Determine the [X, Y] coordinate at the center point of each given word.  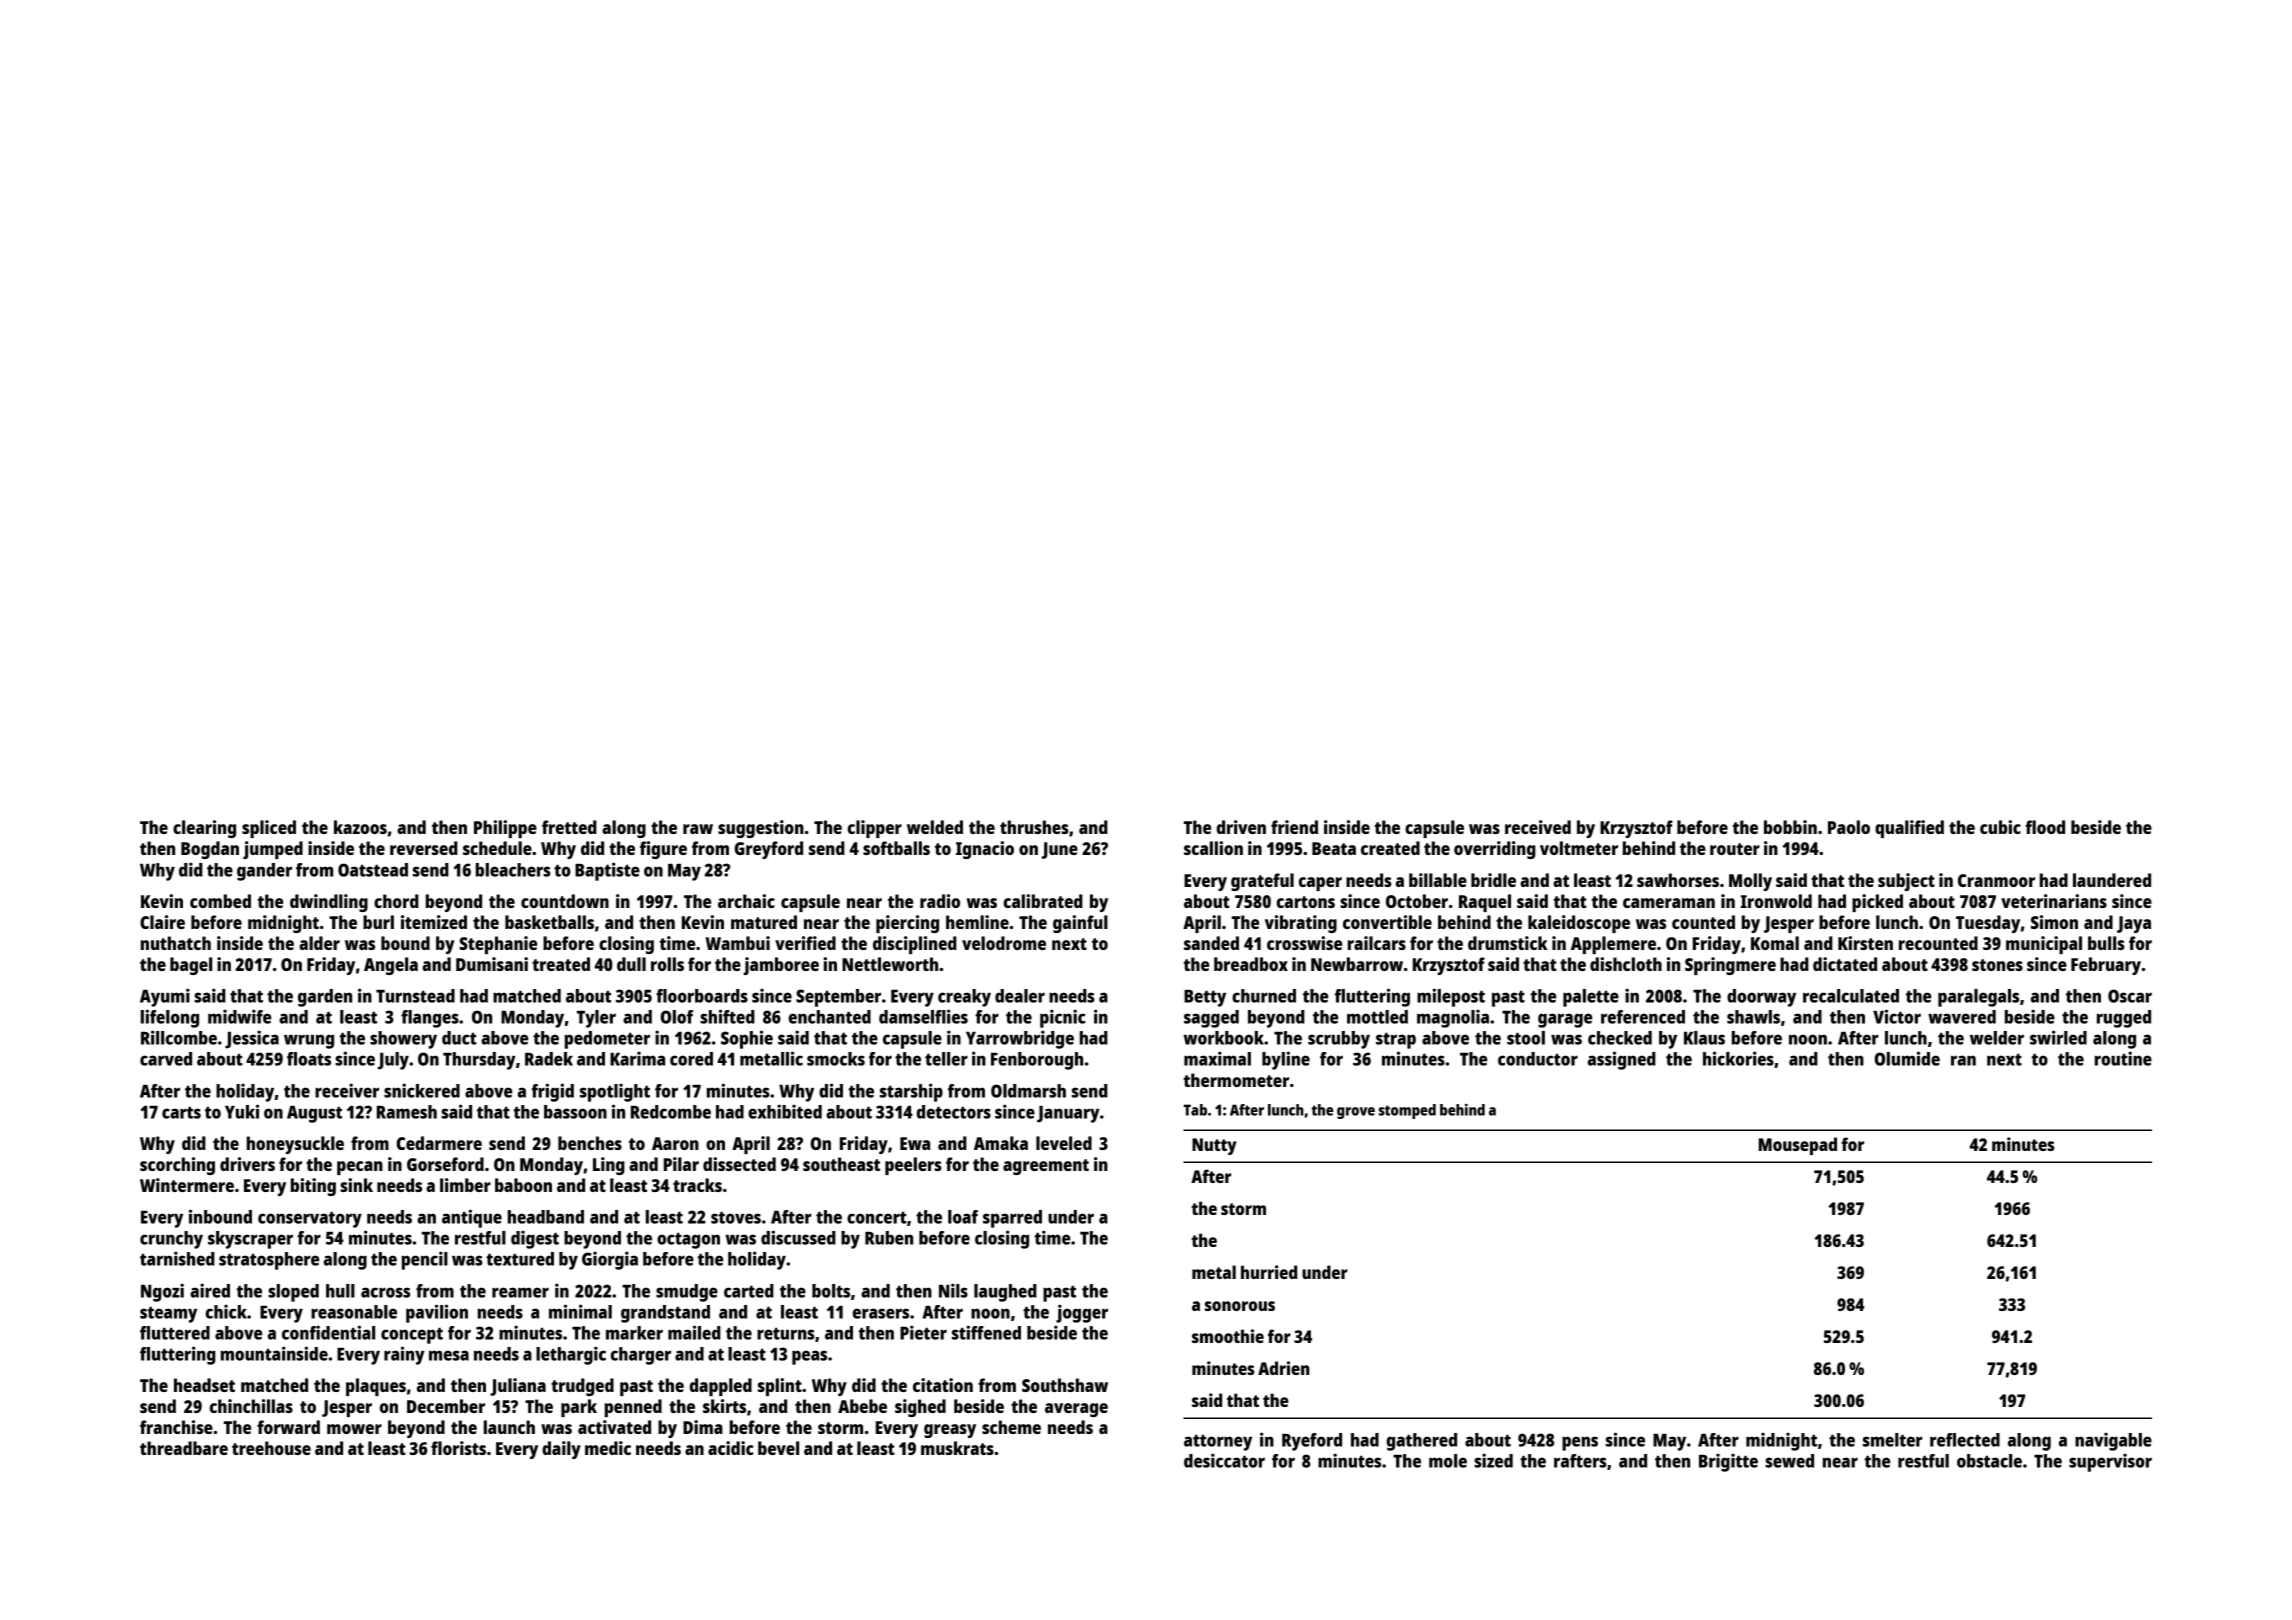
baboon [523, 1185]
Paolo [1849, 827]
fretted [569, 827]
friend [1294, 827]
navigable [2113, 1441]
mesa [449, 1355]
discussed [798, 1237]
